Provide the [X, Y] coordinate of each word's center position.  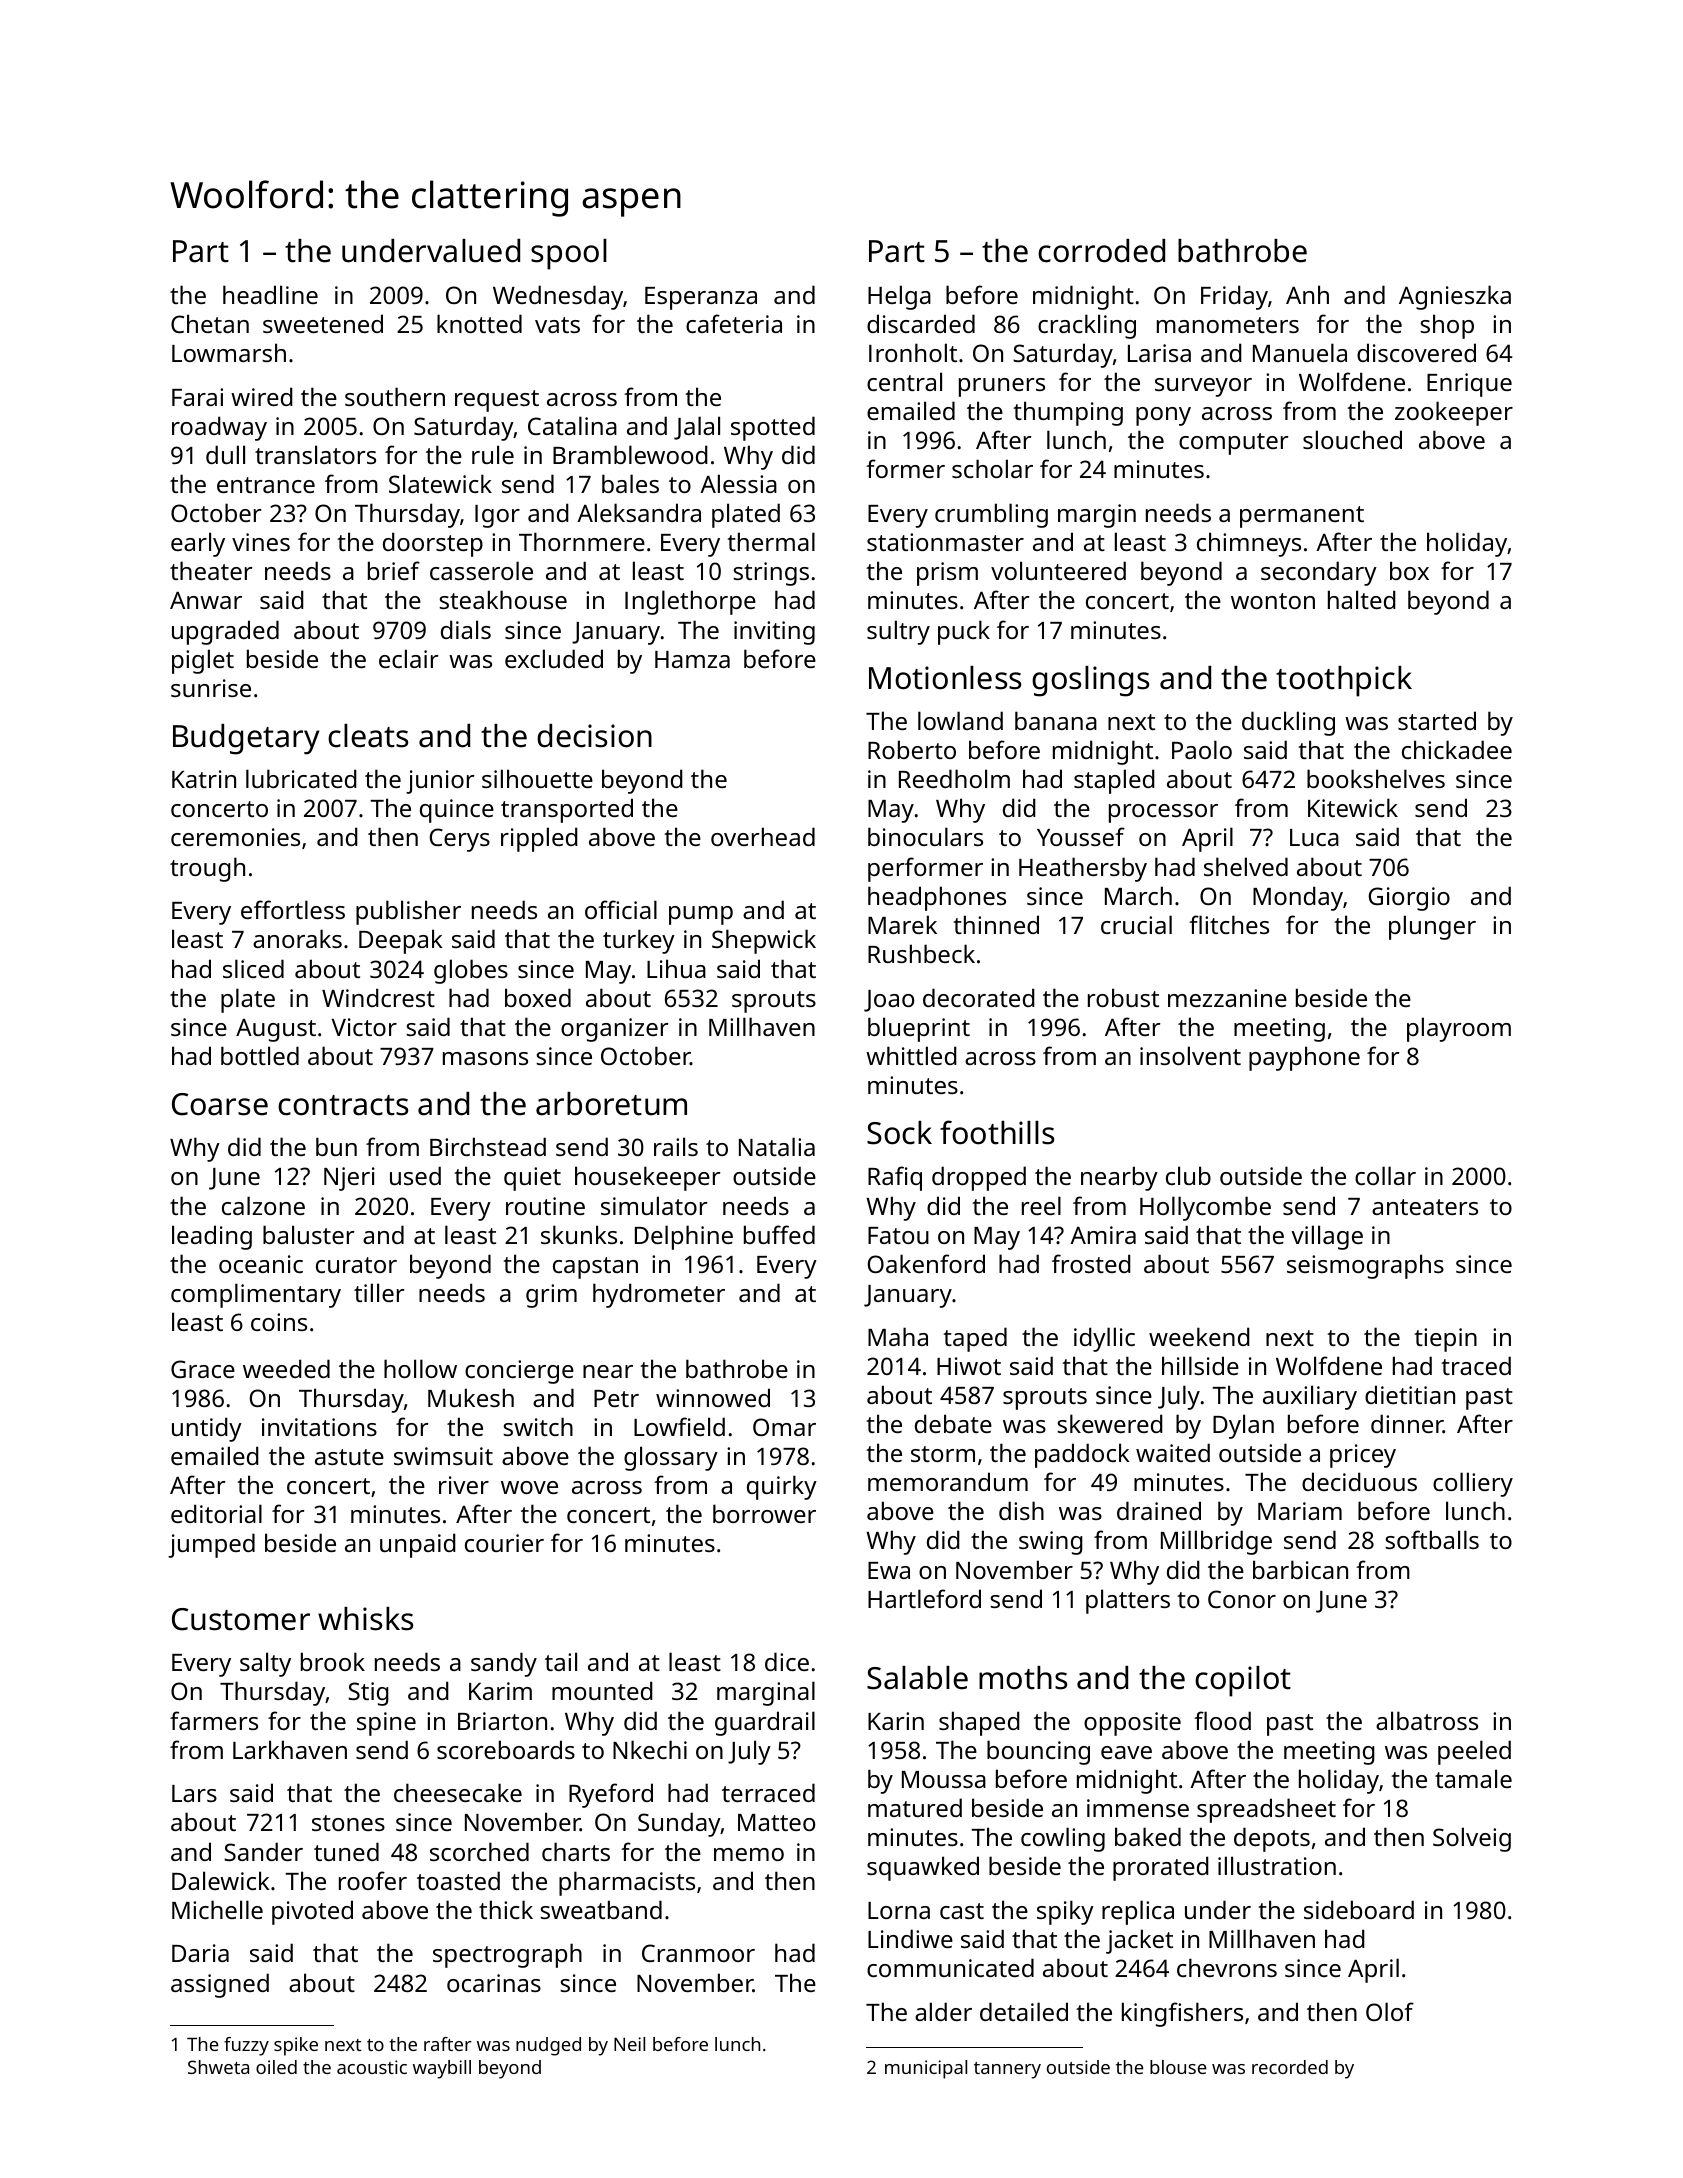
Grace [203, 1369]
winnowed [713, 1397]
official [621, 909]
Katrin [204, 779]
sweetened [323, 323]
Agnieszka [1455, 297]
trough [207, 869]
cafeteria [734, 323]
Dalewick [221, 1880]
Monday [1298, 898]
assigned [220, 1985]
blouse [1178, 2067]
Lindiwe [910, 1938]
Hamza [692, 659]
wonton [1273, 601]
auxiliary [1310, 1397]
